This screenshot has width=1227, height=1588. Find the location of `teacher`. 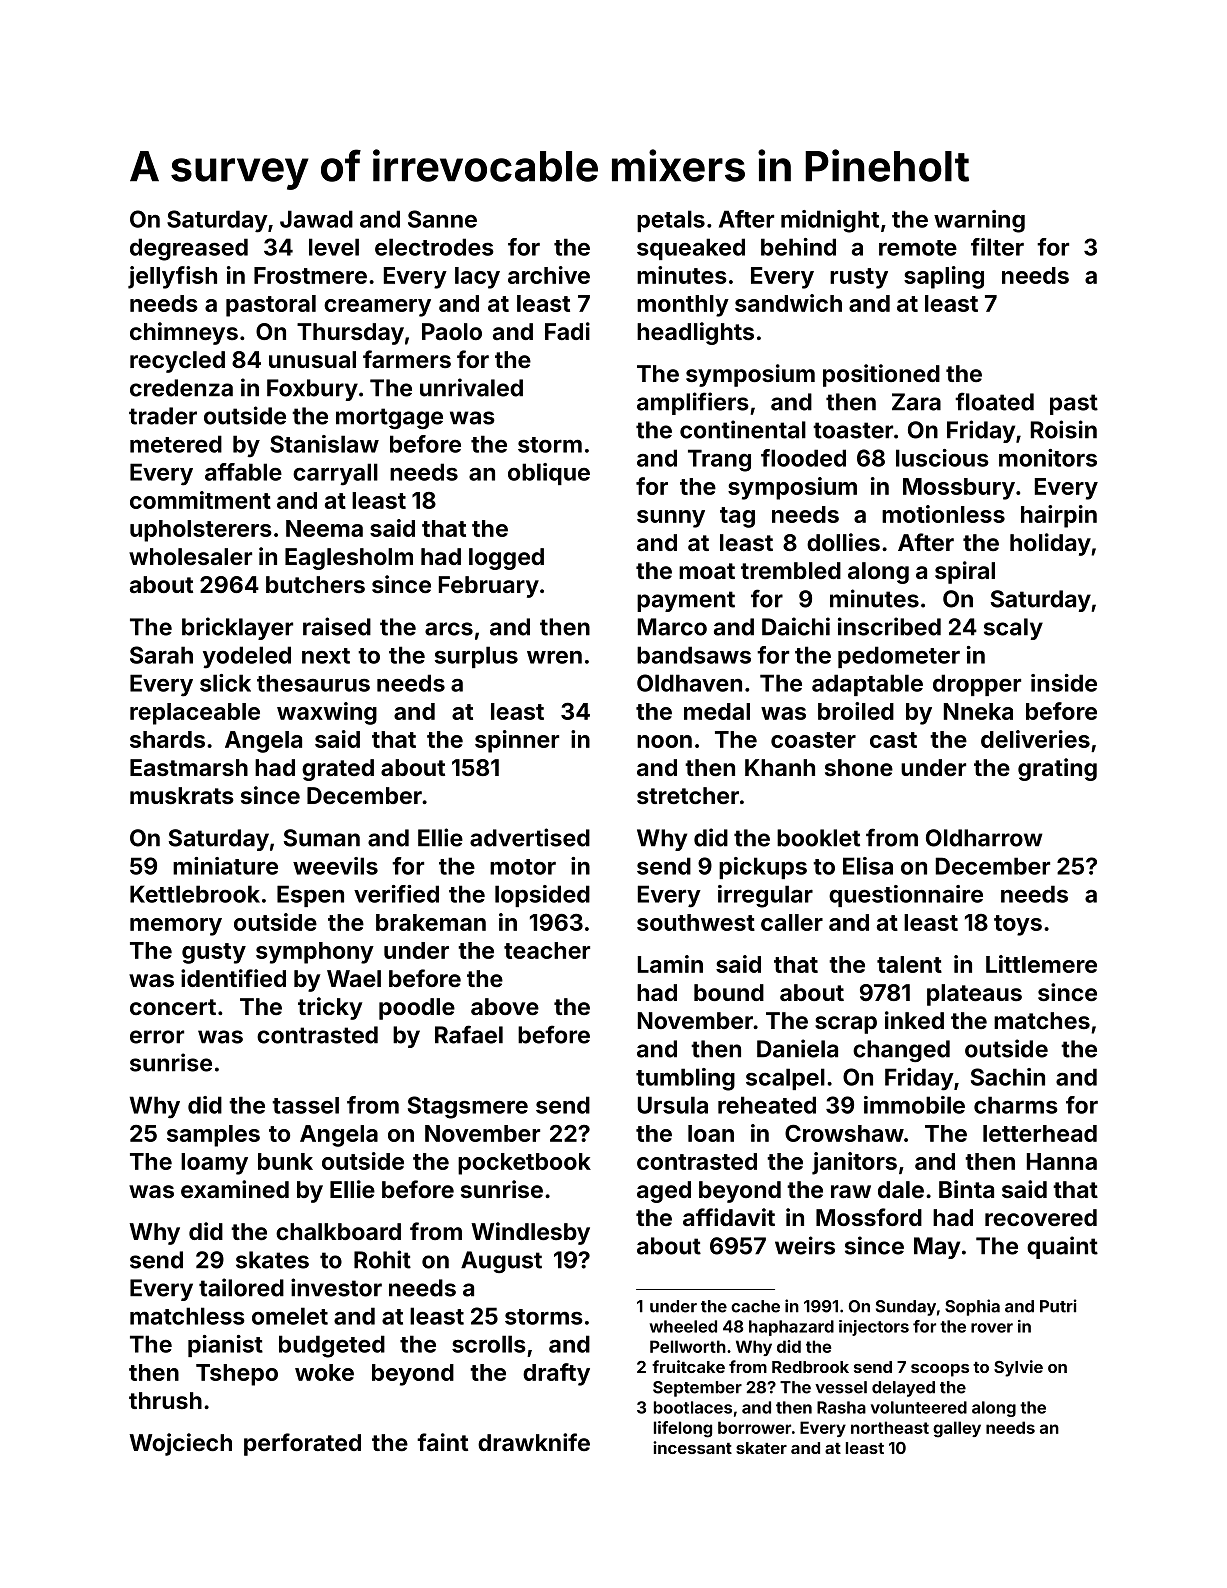

teacher is located at coordinates (547, 950).
